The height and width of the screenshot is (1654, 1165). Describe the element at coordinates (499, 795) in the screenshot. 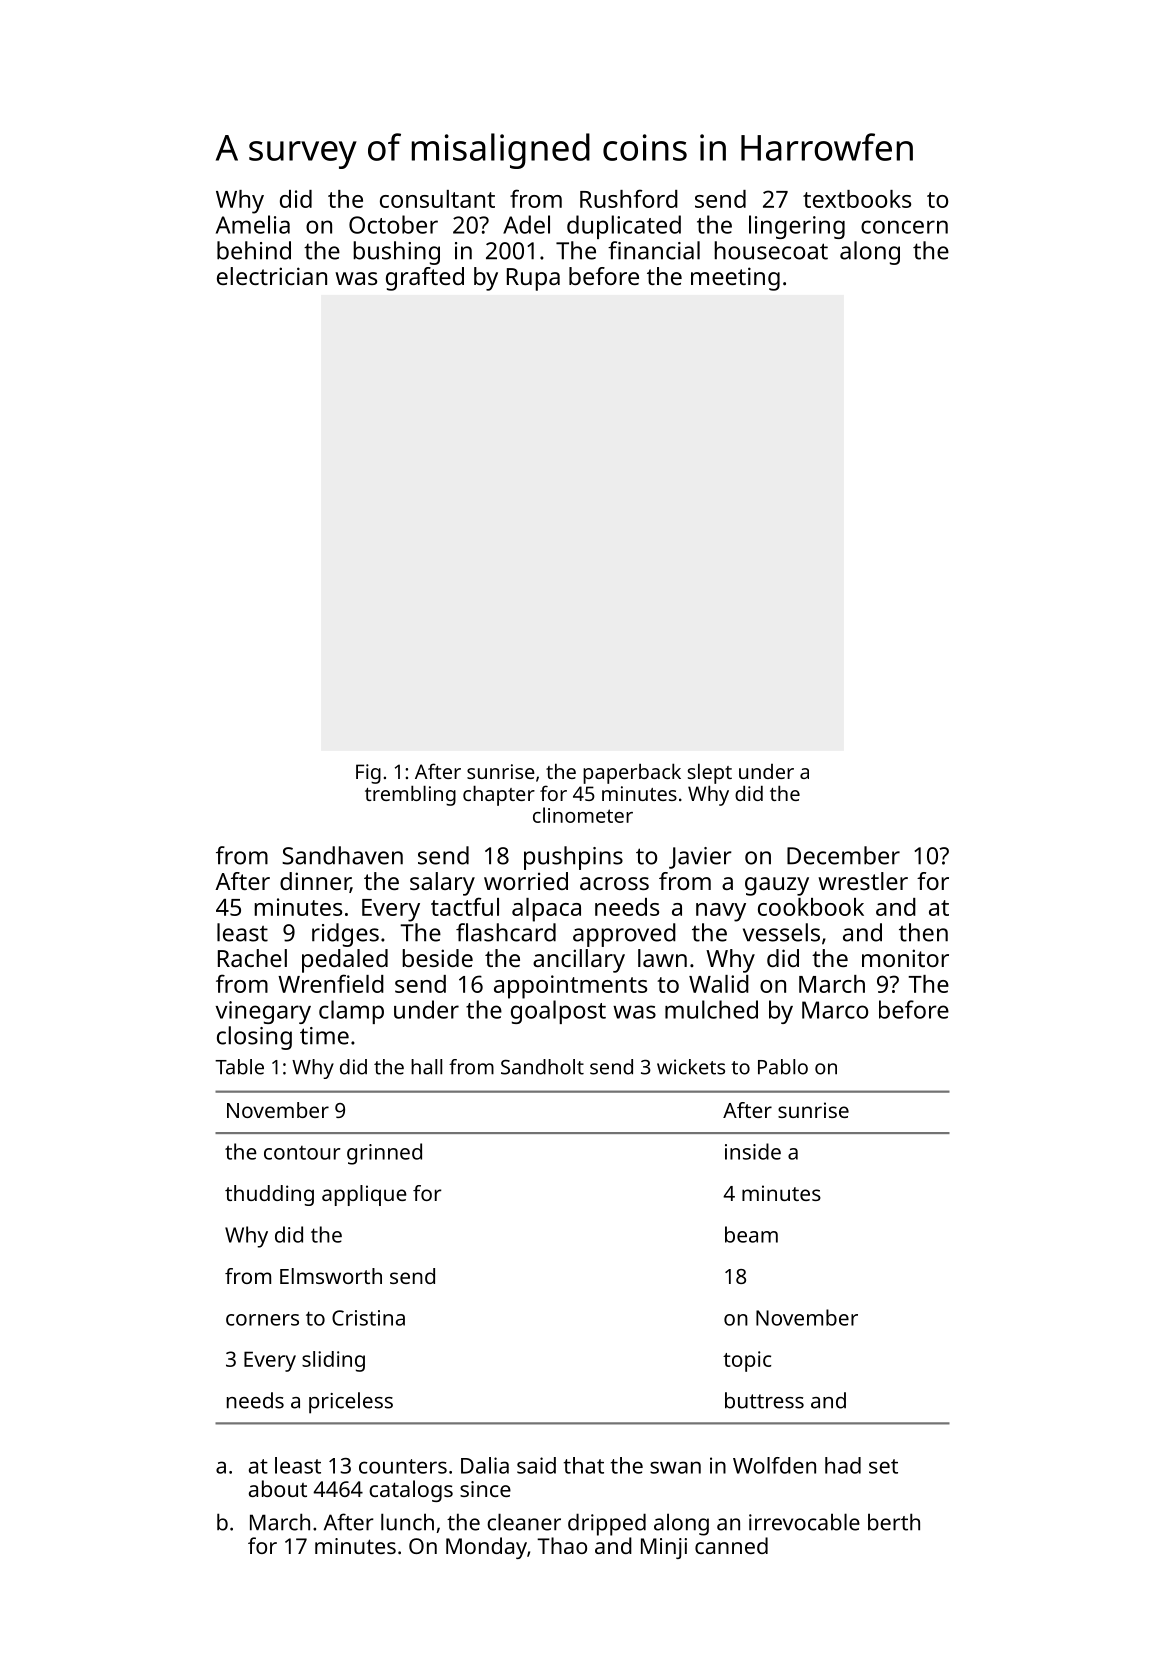

I see `chapter` at that location.
